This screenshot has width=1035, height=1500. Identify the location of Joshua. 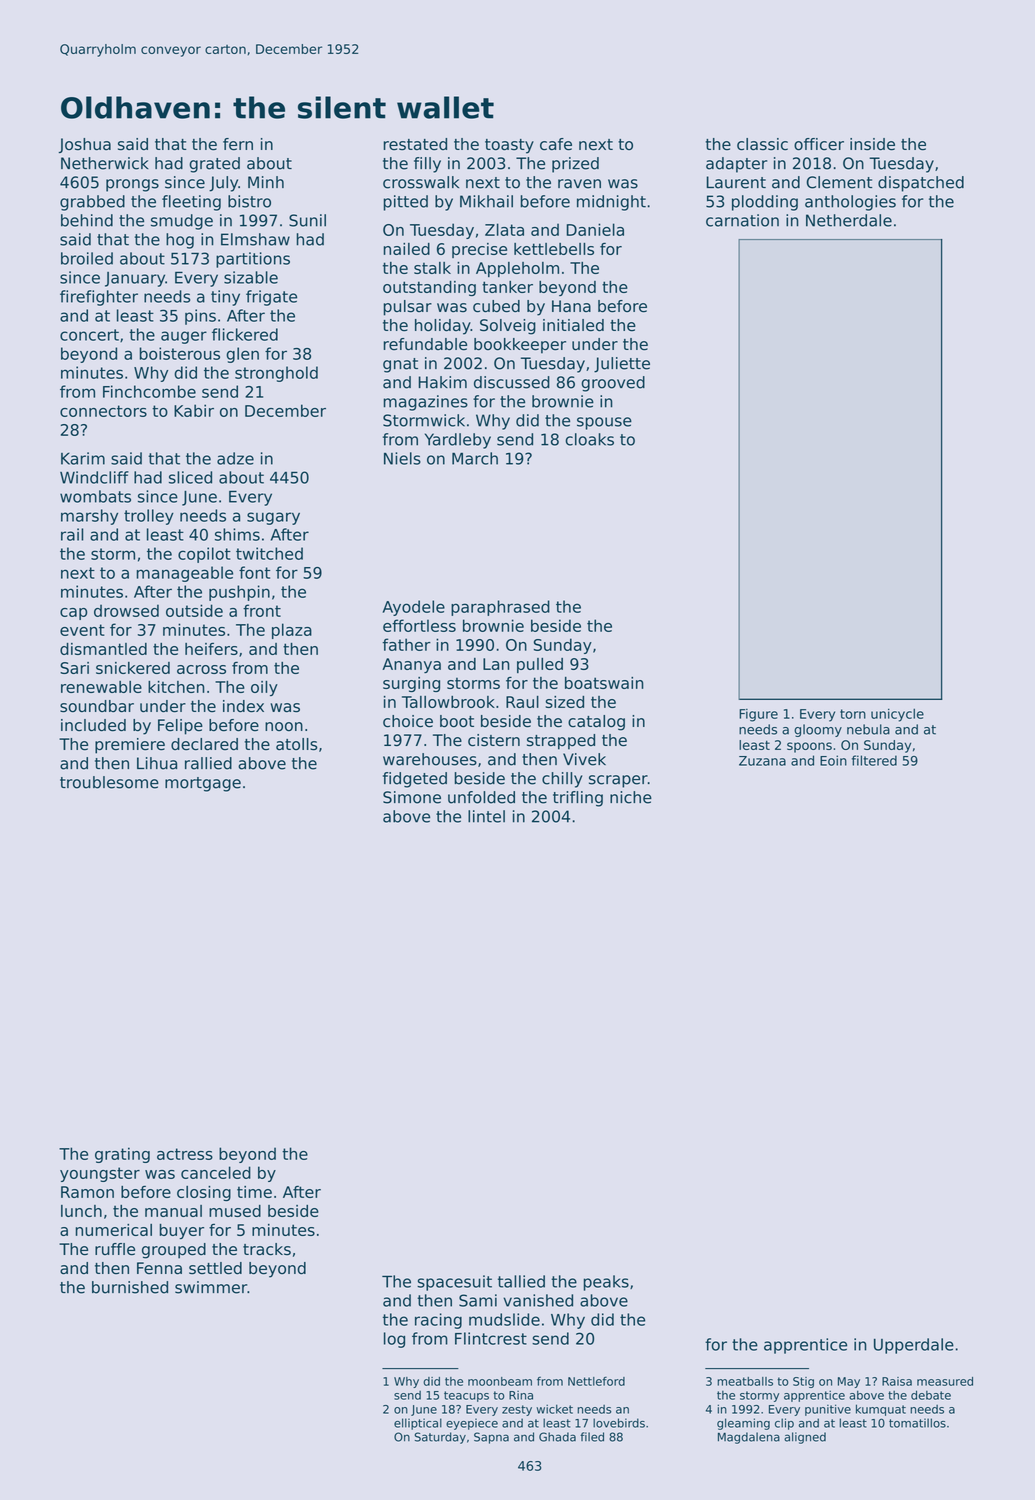
(85, 145).
